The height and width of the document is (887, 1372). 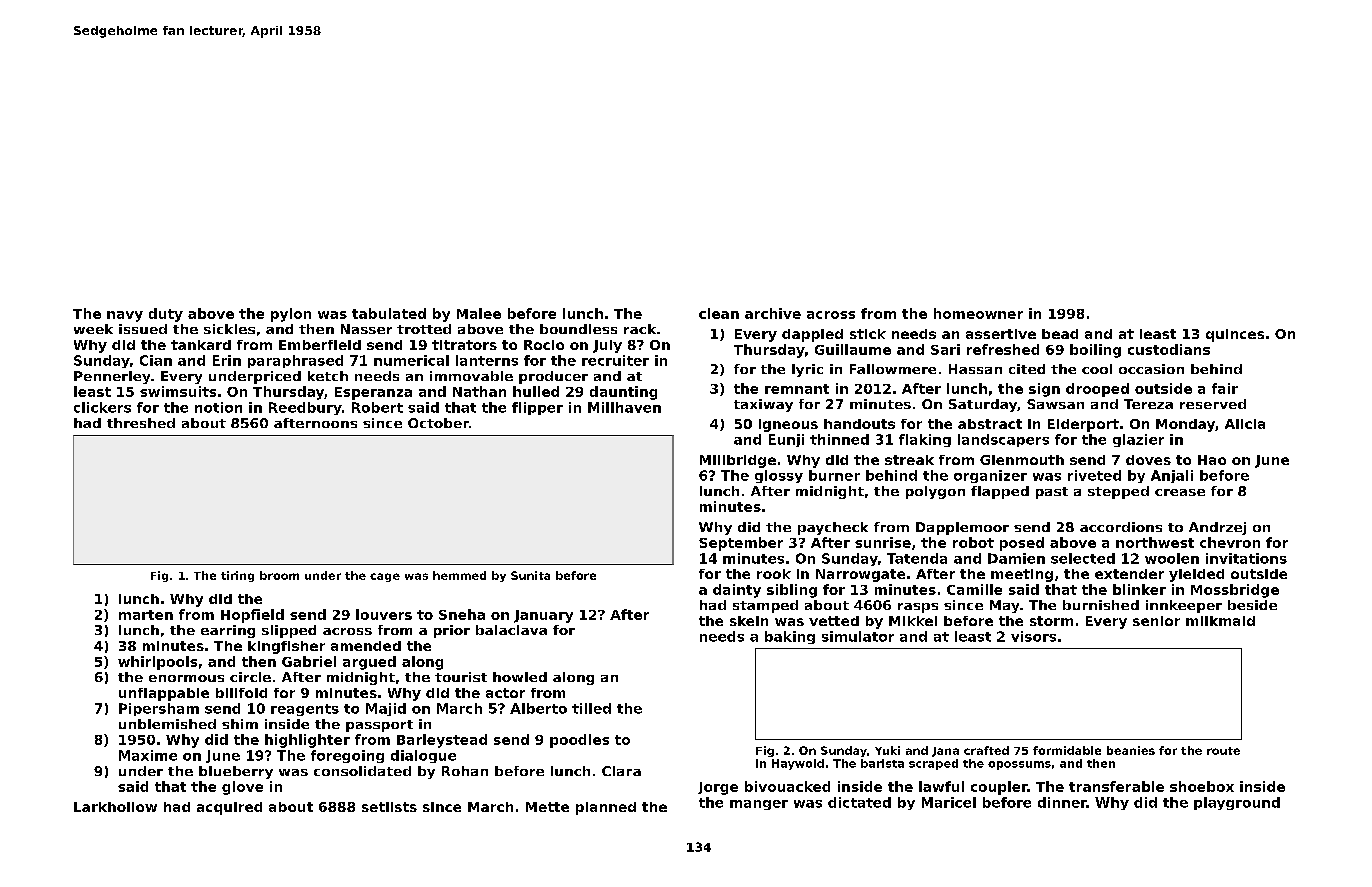 I want to click on fair, so click(x=1225, y=388).
